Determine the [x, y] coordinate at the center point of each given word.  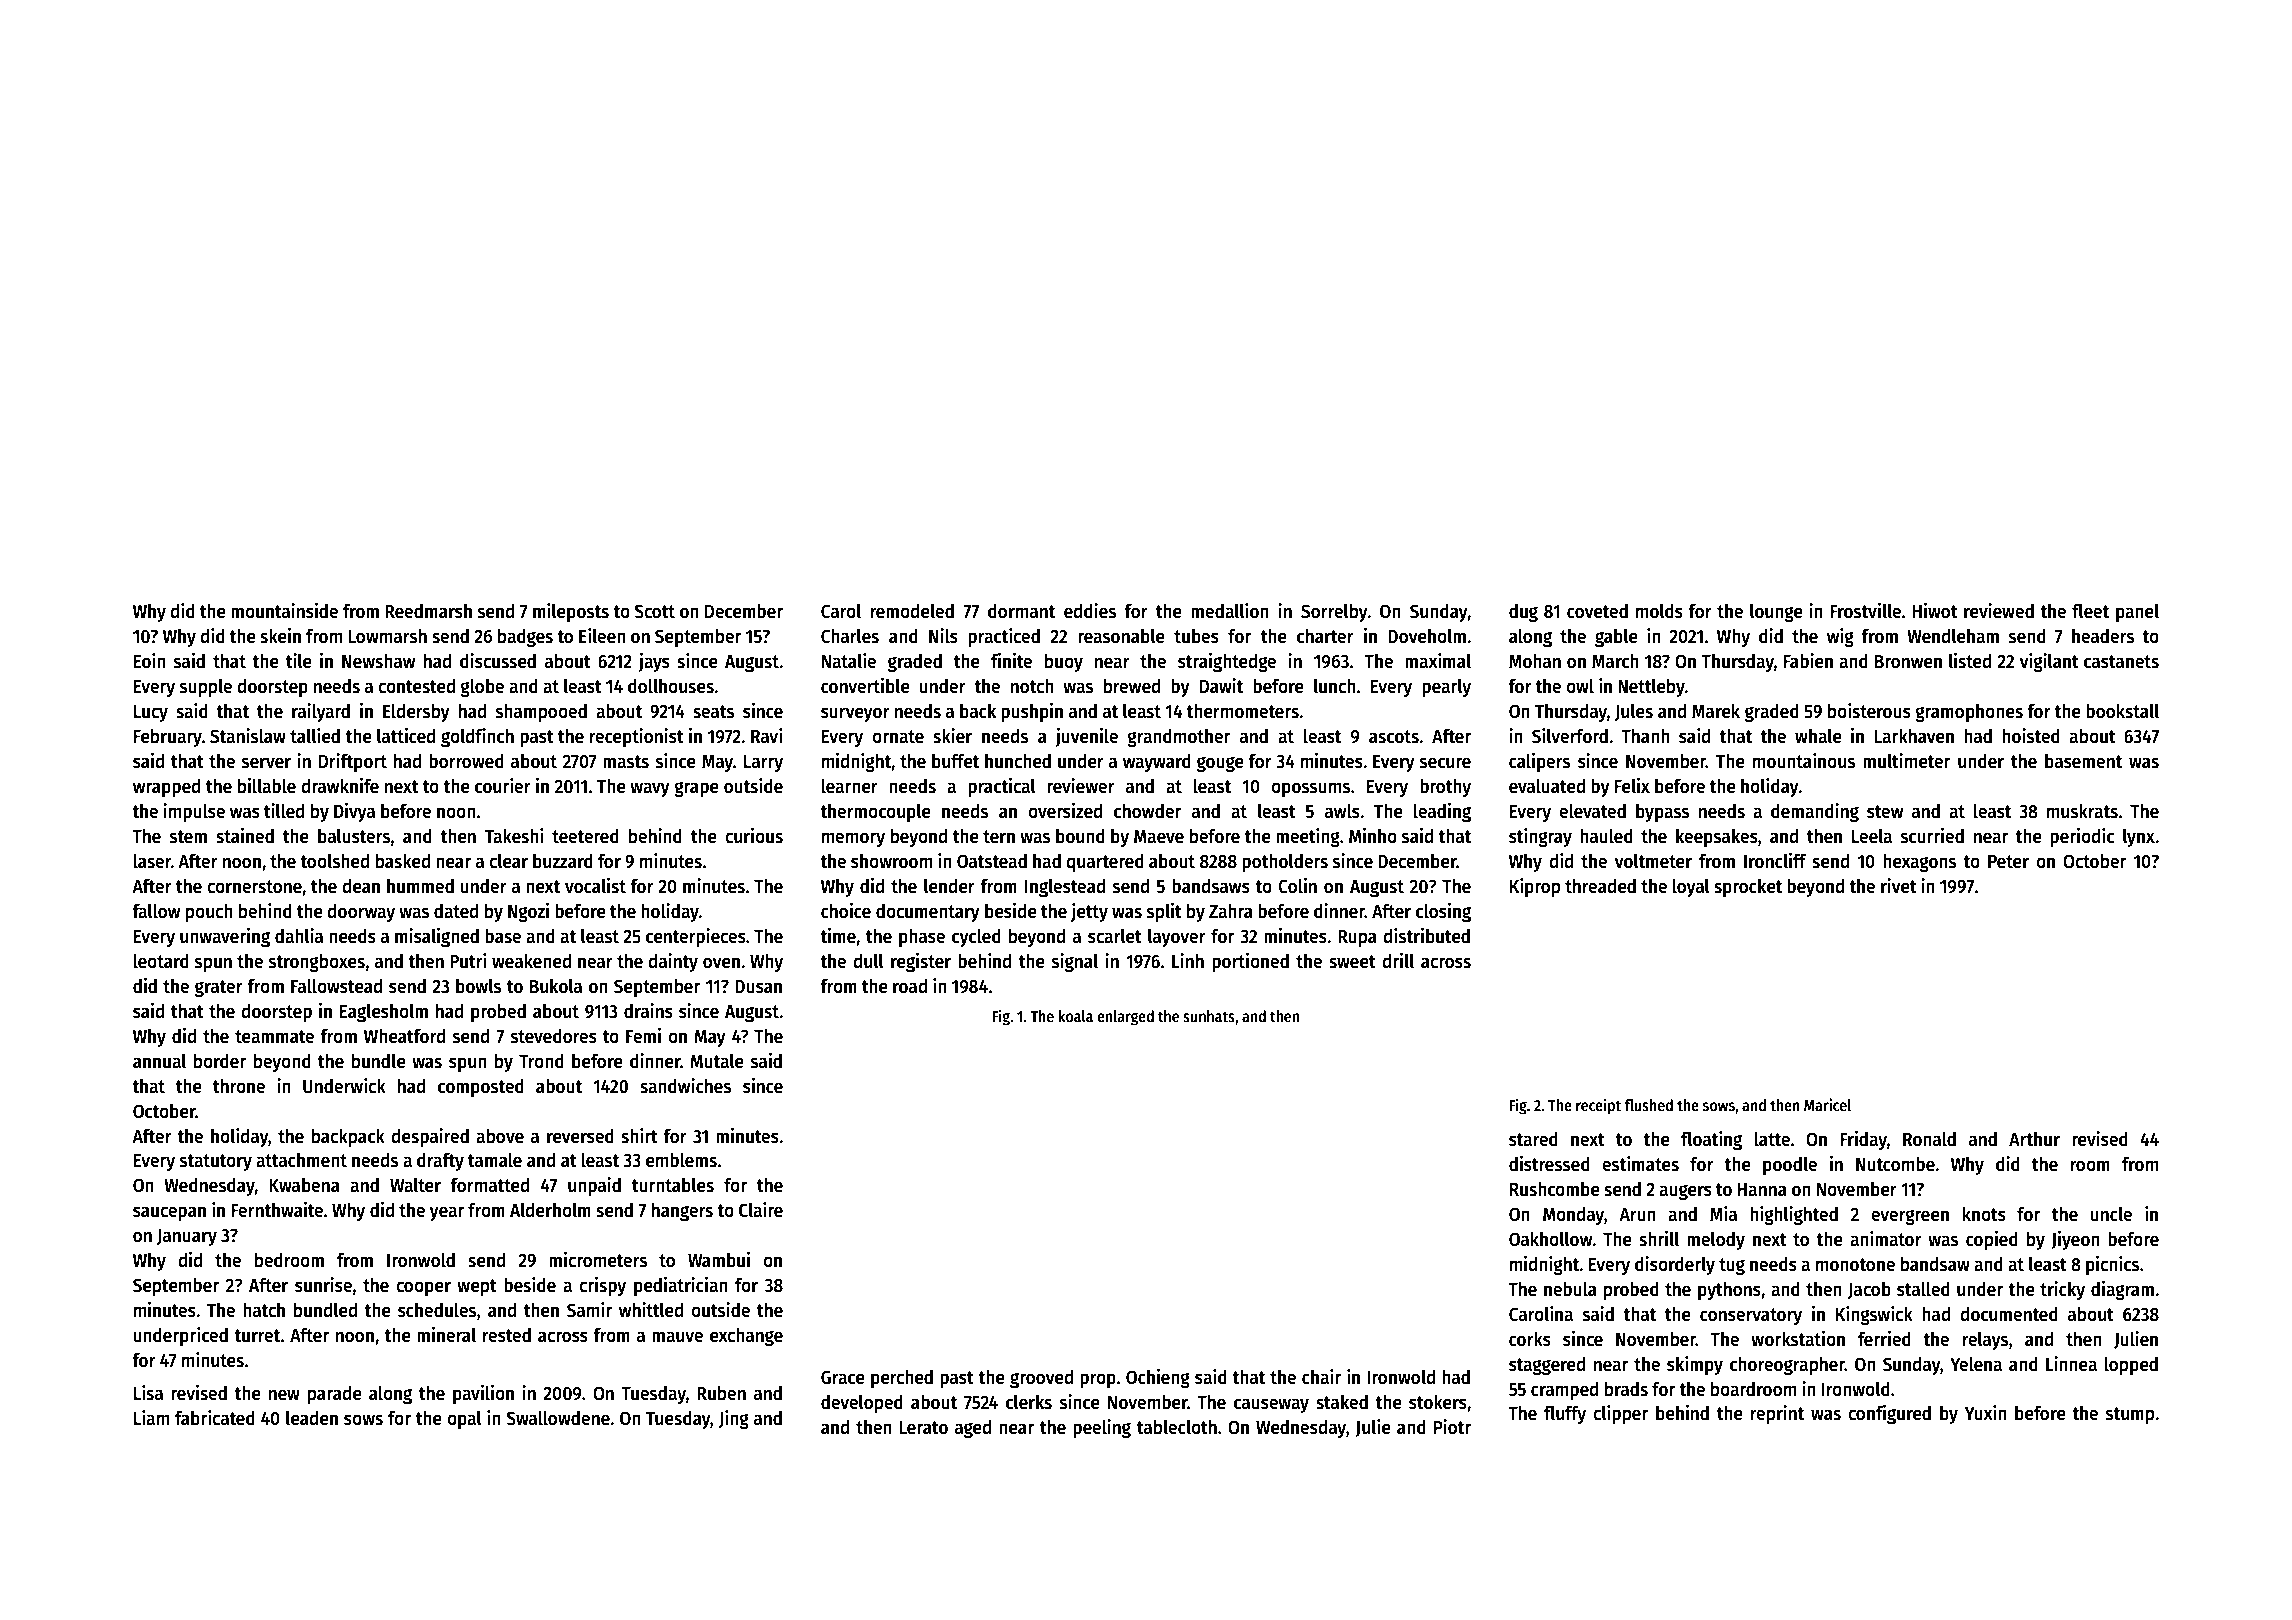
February [168, 737]
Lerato [923, 1428]
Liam [151, 1418]
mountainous [1804, 761]
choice [846, 911]
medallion [1230, 611]
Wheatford [404, 1036]
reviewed [1999, 611]
